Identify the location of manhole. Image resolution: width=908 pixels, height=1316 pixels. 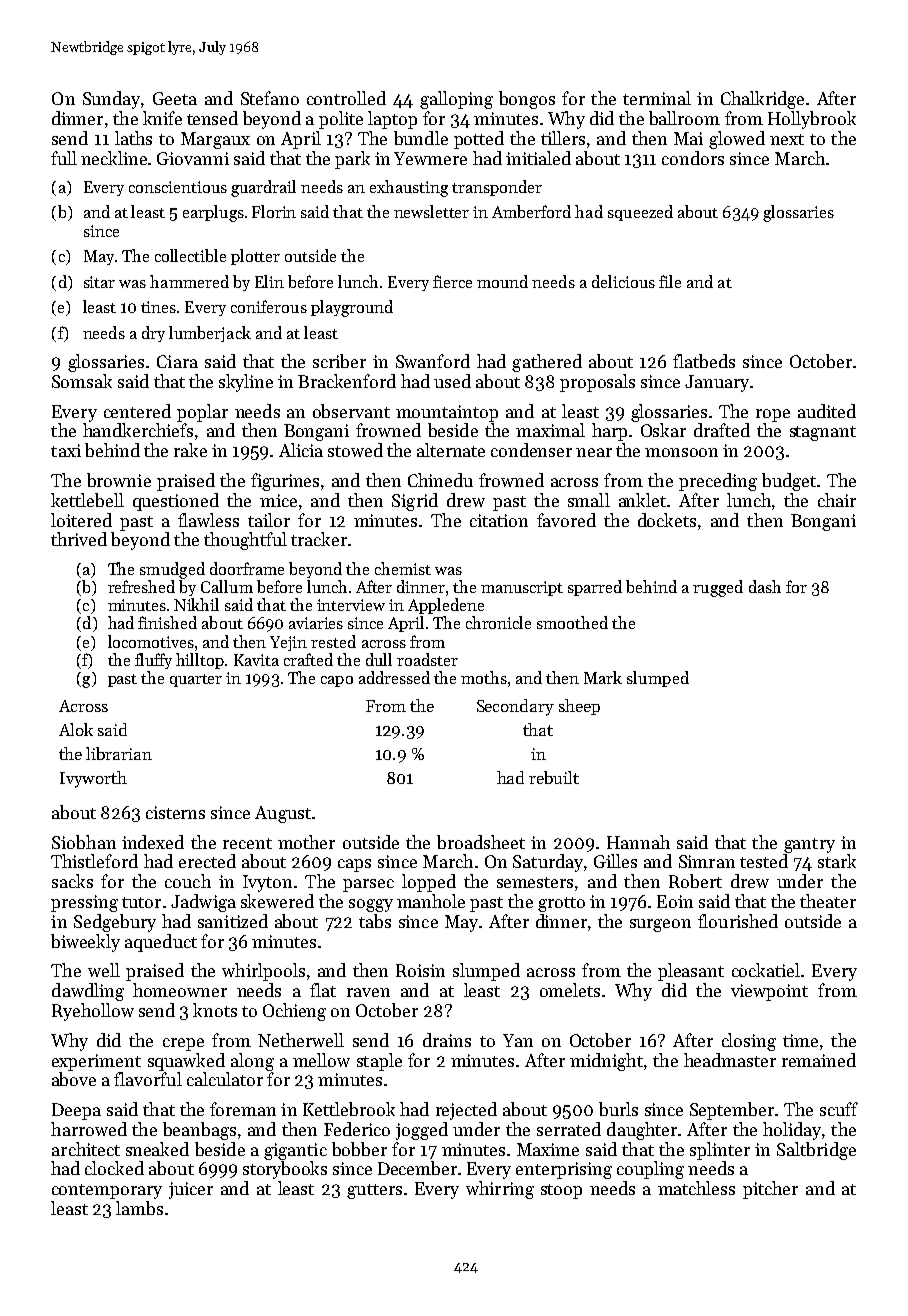
(431, 901).
